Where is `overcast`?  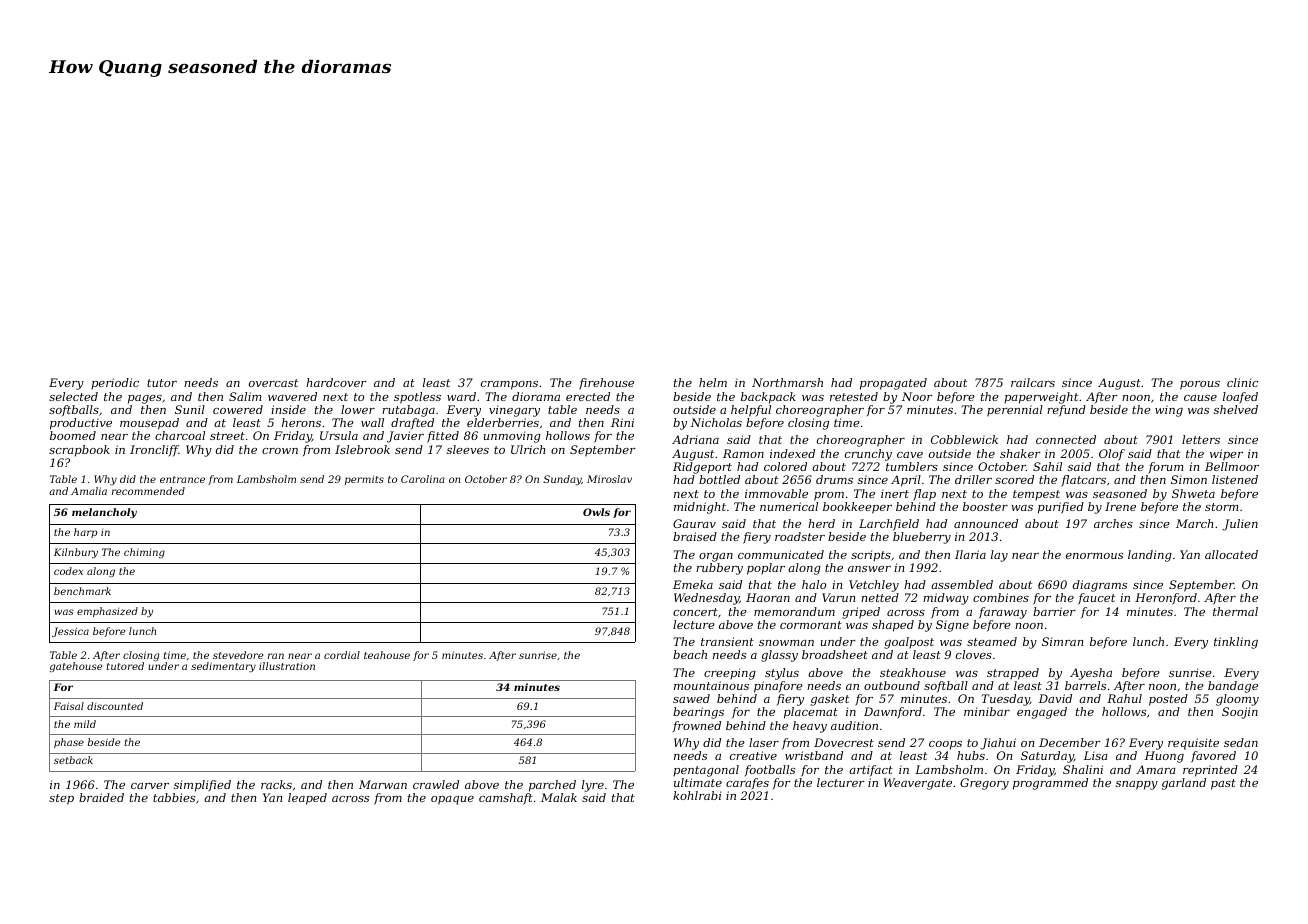
overcast is located at coordinates (273, 383).
